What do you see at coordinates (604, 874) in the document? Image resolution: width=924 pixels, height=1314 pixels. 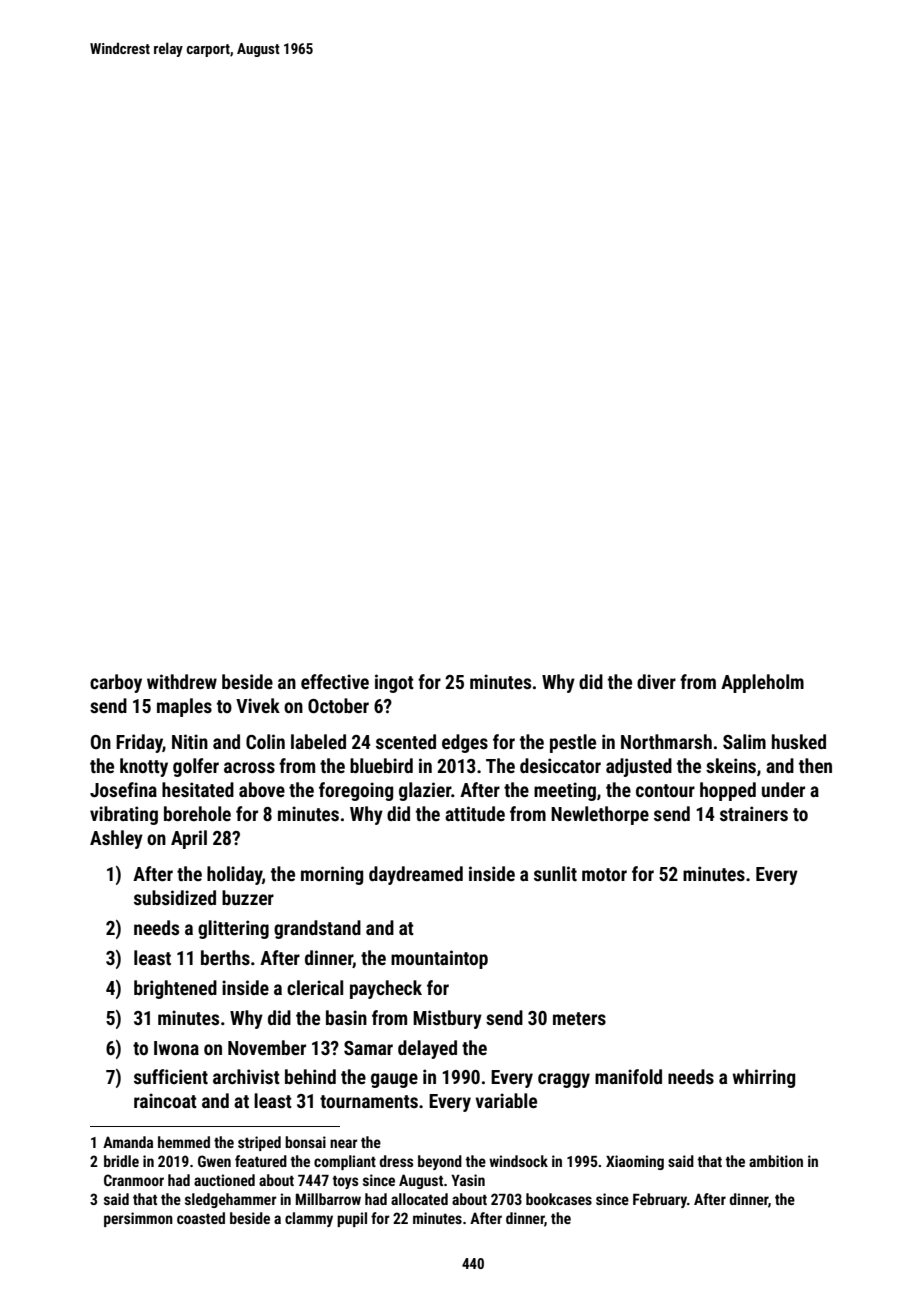 I see `motor` at bounding box center [604, 874].
